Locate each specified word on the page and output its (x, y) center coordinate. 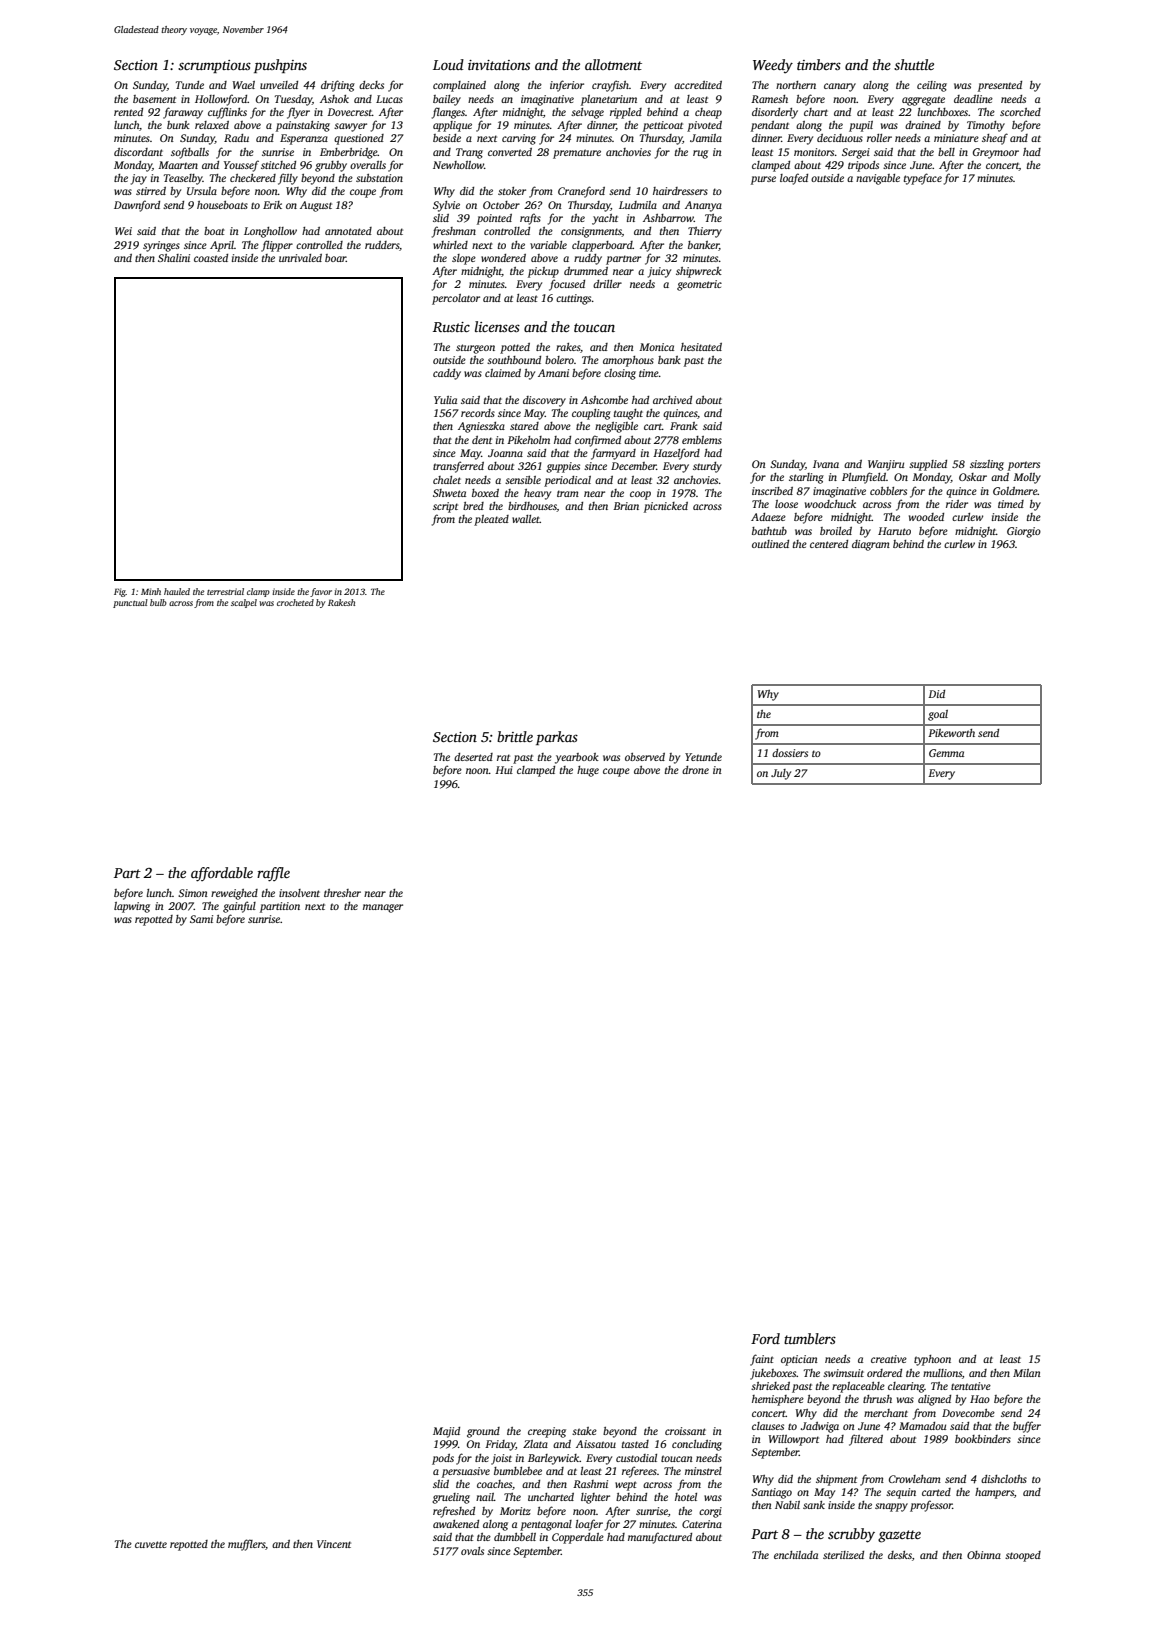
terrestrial (225, 591)
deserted (473, 757)
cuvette (151, 1544)
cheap (708, 113)
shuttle (914, 64)
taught (628, 414)
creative (889, 1359)
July (781, 774)
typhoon (932, 1360)
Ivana (826, 464)
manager (383, 908)
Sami (201, 919)
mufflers (247, 1545)
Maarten (178, 165)
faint (762, 1360)
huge (588, 771)
